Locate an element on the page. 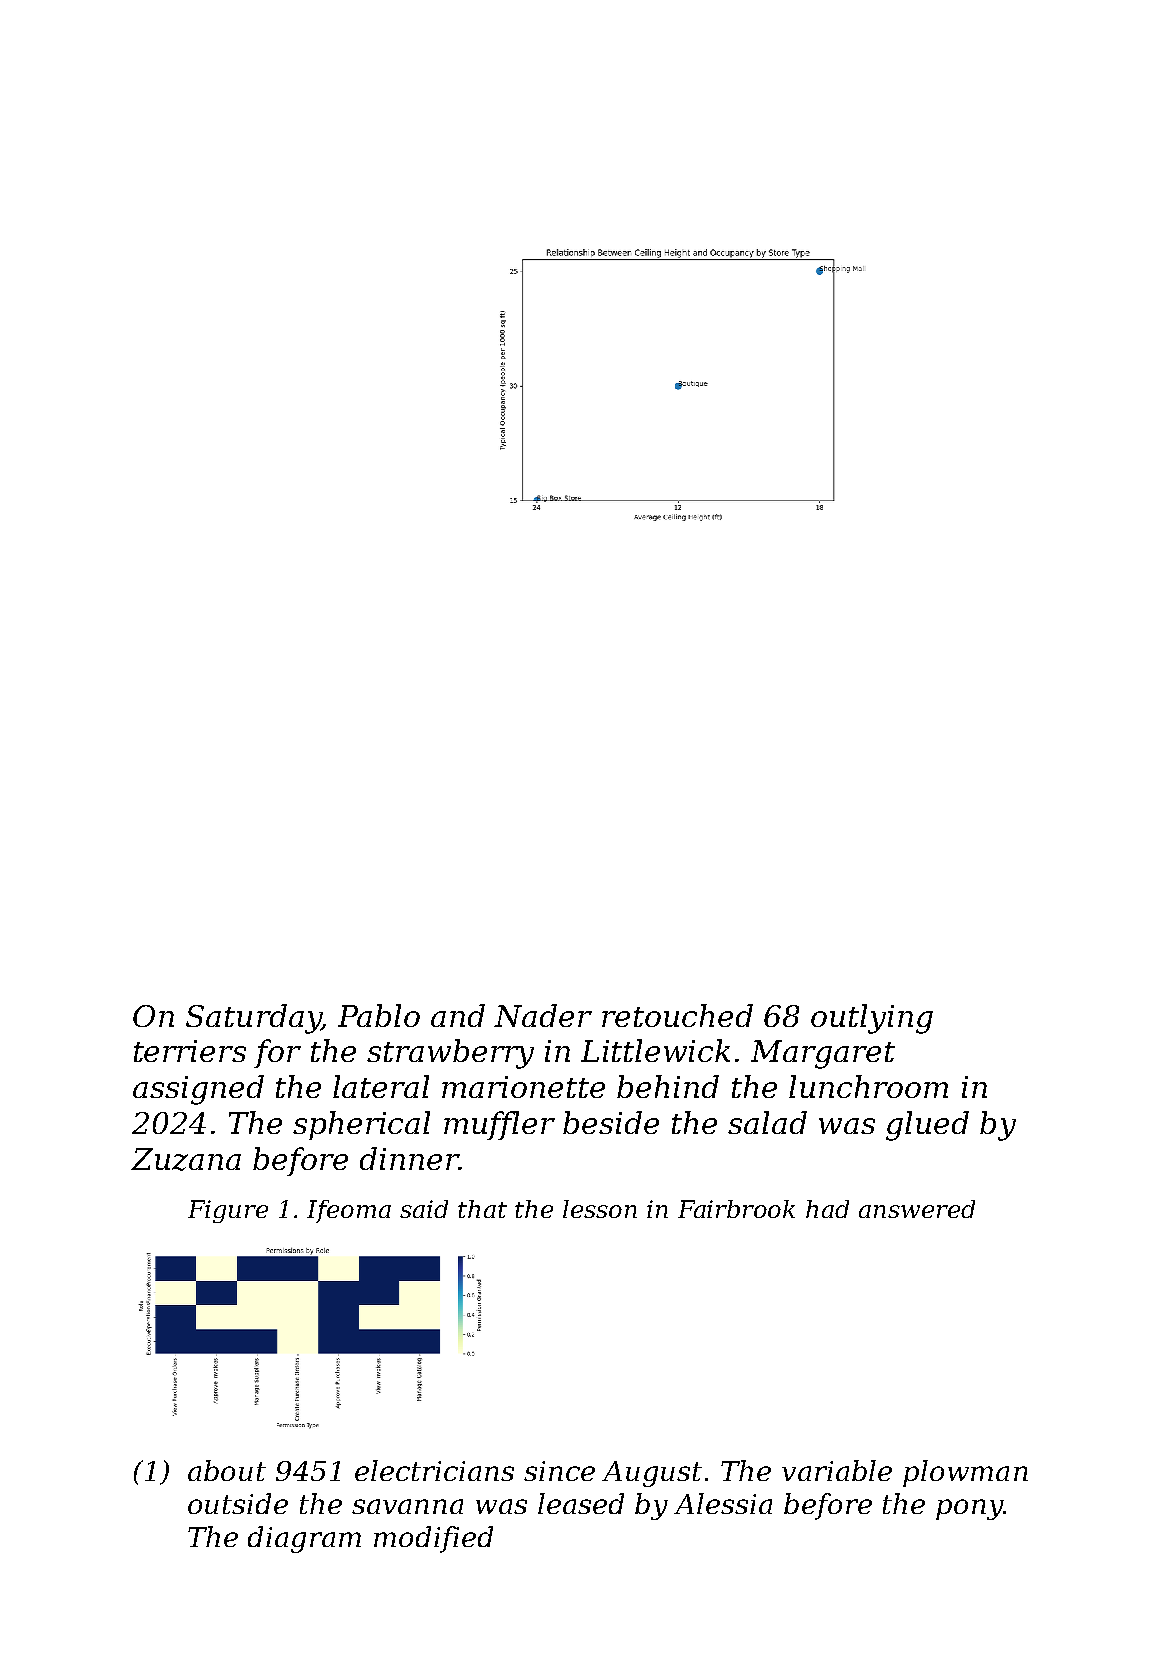 Image resolution: width=1165 pixels, height=1654 pixels. modified is located at coordinates (433, 1539).
